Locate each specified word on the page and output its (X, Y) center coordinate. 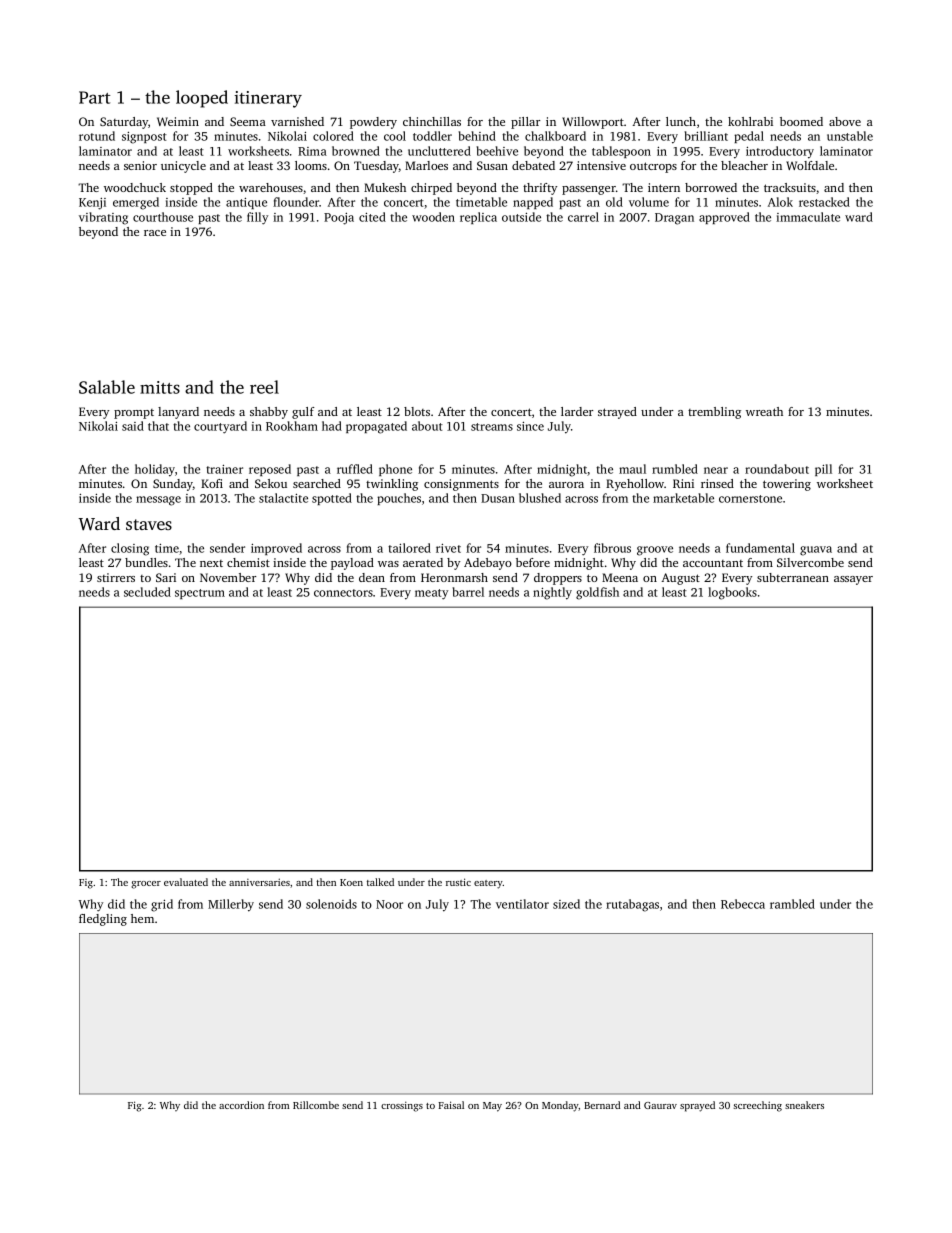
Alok (780, 202)
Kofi (212, 483)
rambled (792, 904)
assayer (853, 580)
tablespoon (621, 152)
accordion (241, 1105)
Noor (389, 904)
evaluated (186, 882)
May (492, 1107)
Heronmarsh (454, 577)
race (155, 233)
